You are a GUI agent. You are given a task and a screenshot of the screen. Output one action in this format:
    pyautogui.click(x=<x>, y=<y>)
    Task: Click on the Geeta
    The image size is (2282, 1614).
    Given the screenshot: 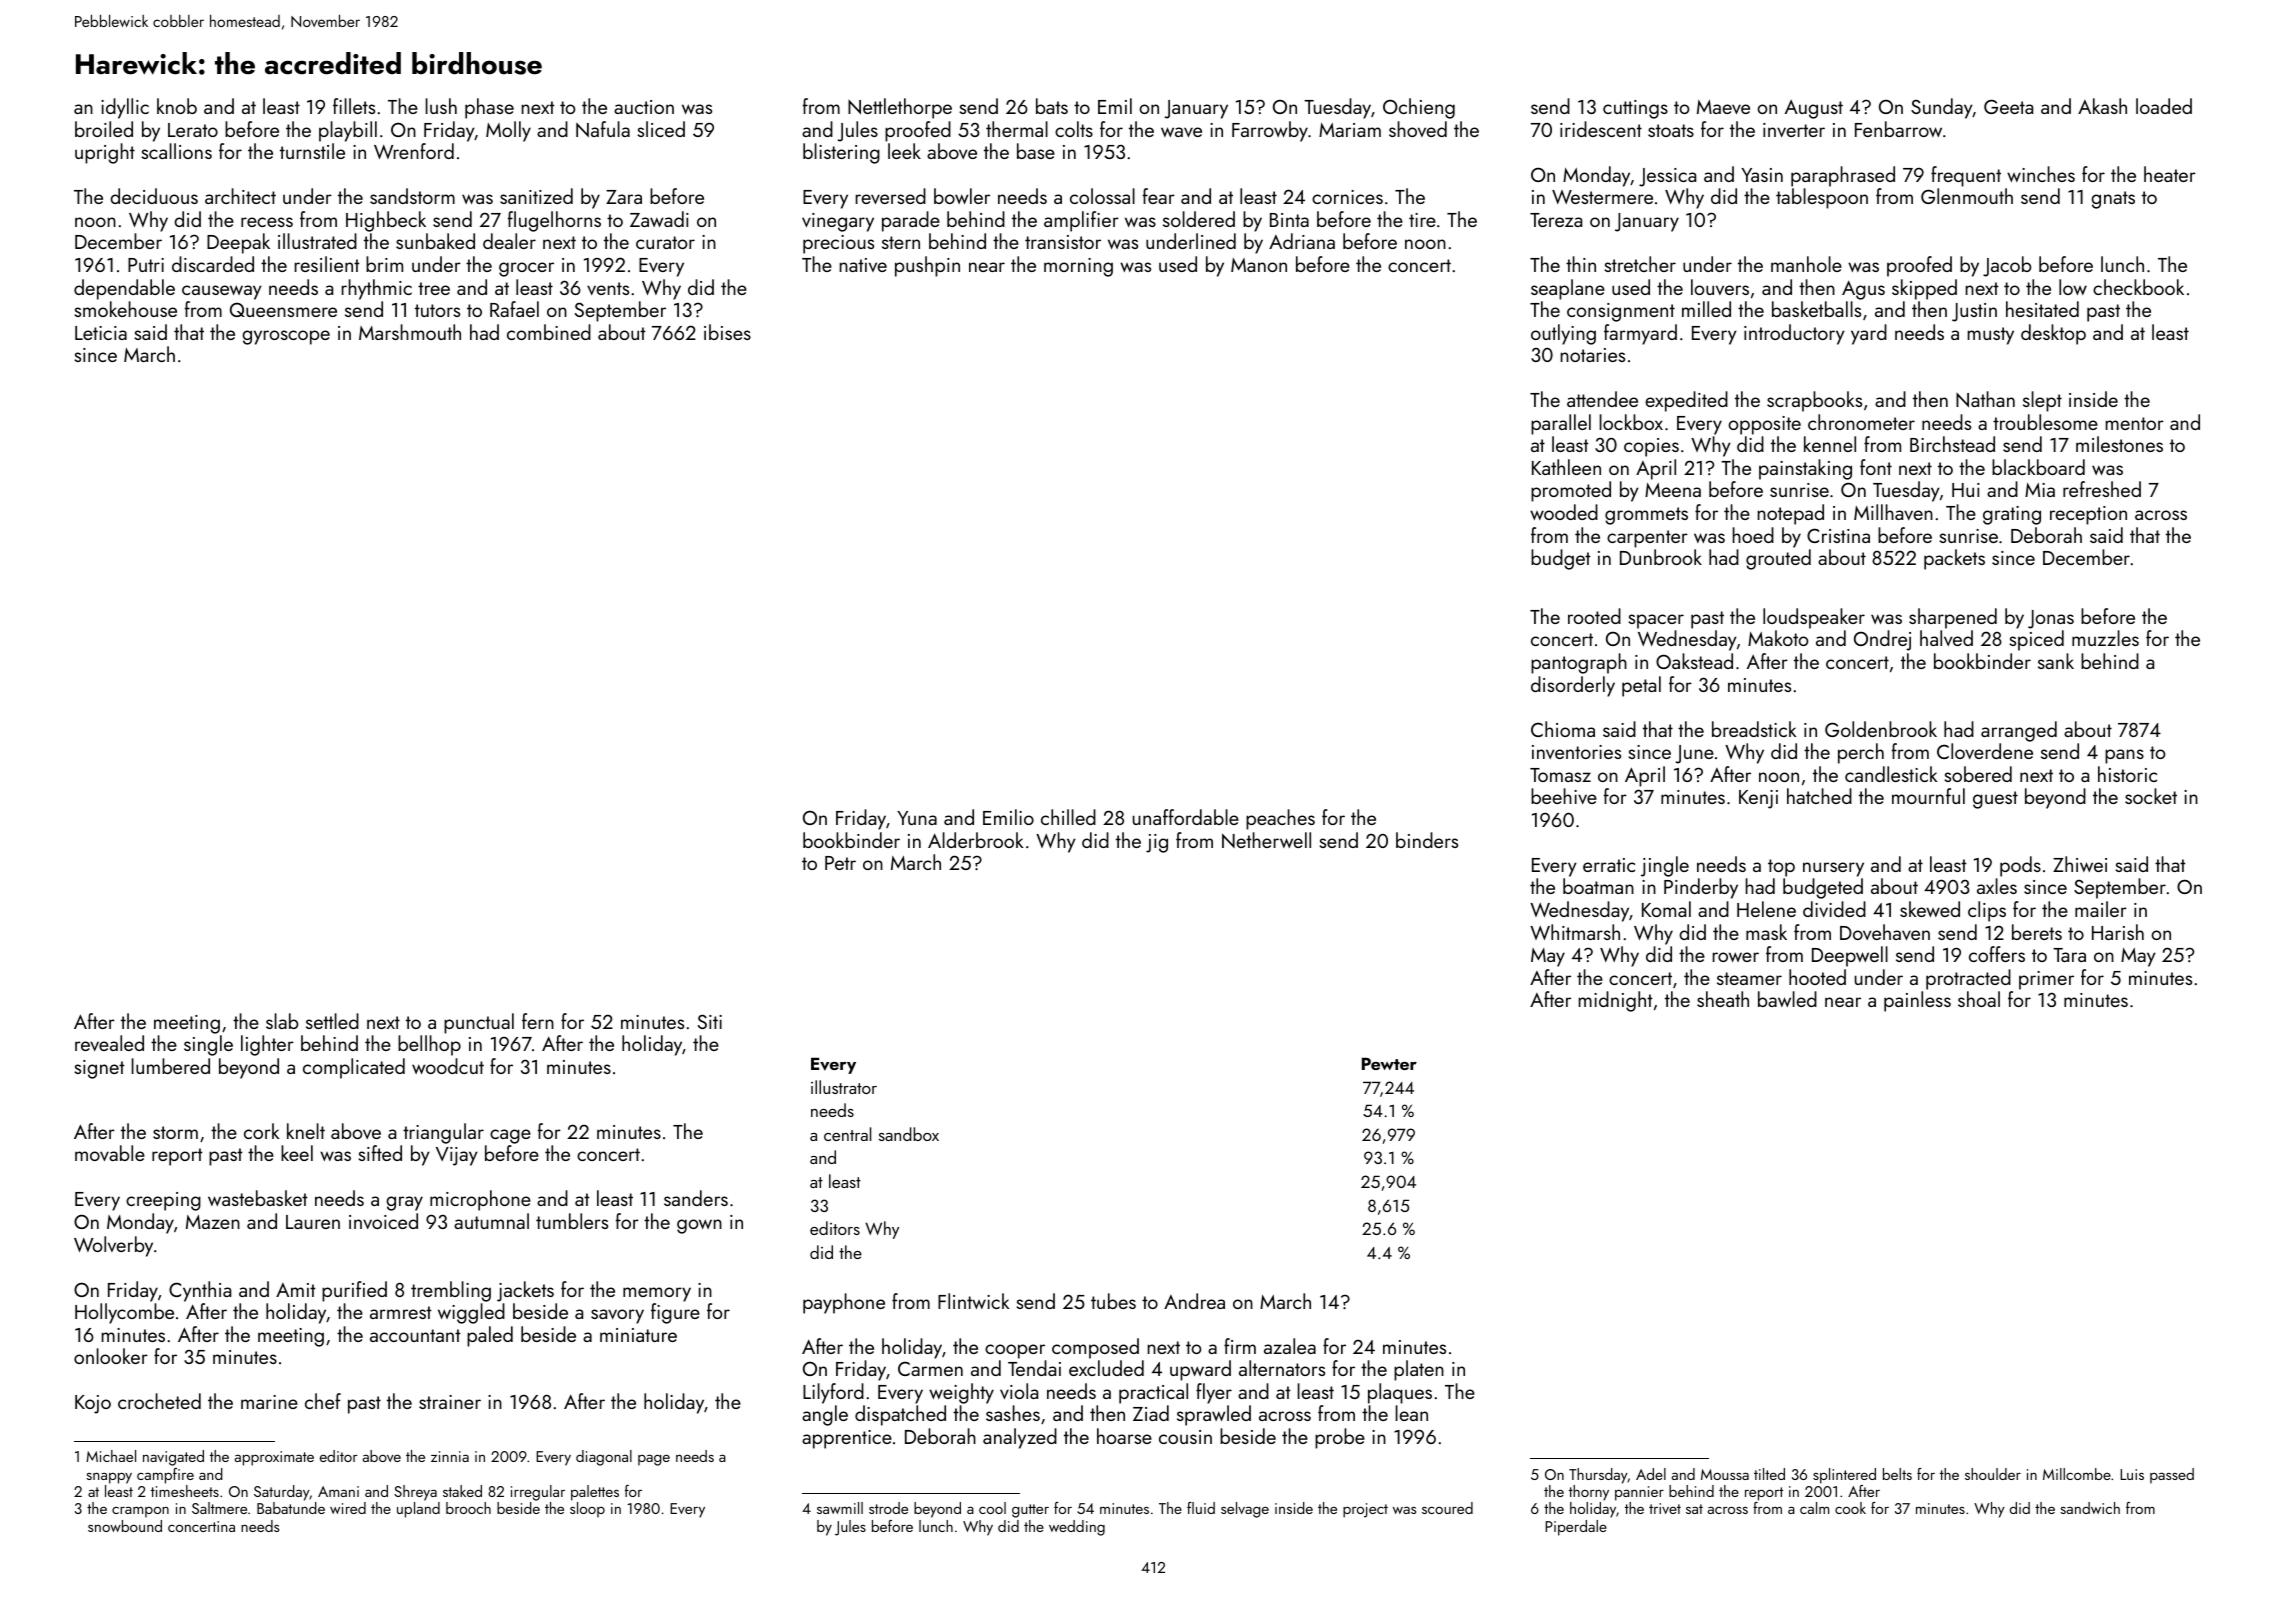 What is the action you would take?
    pyautogui.click(x=2008, y=106)
